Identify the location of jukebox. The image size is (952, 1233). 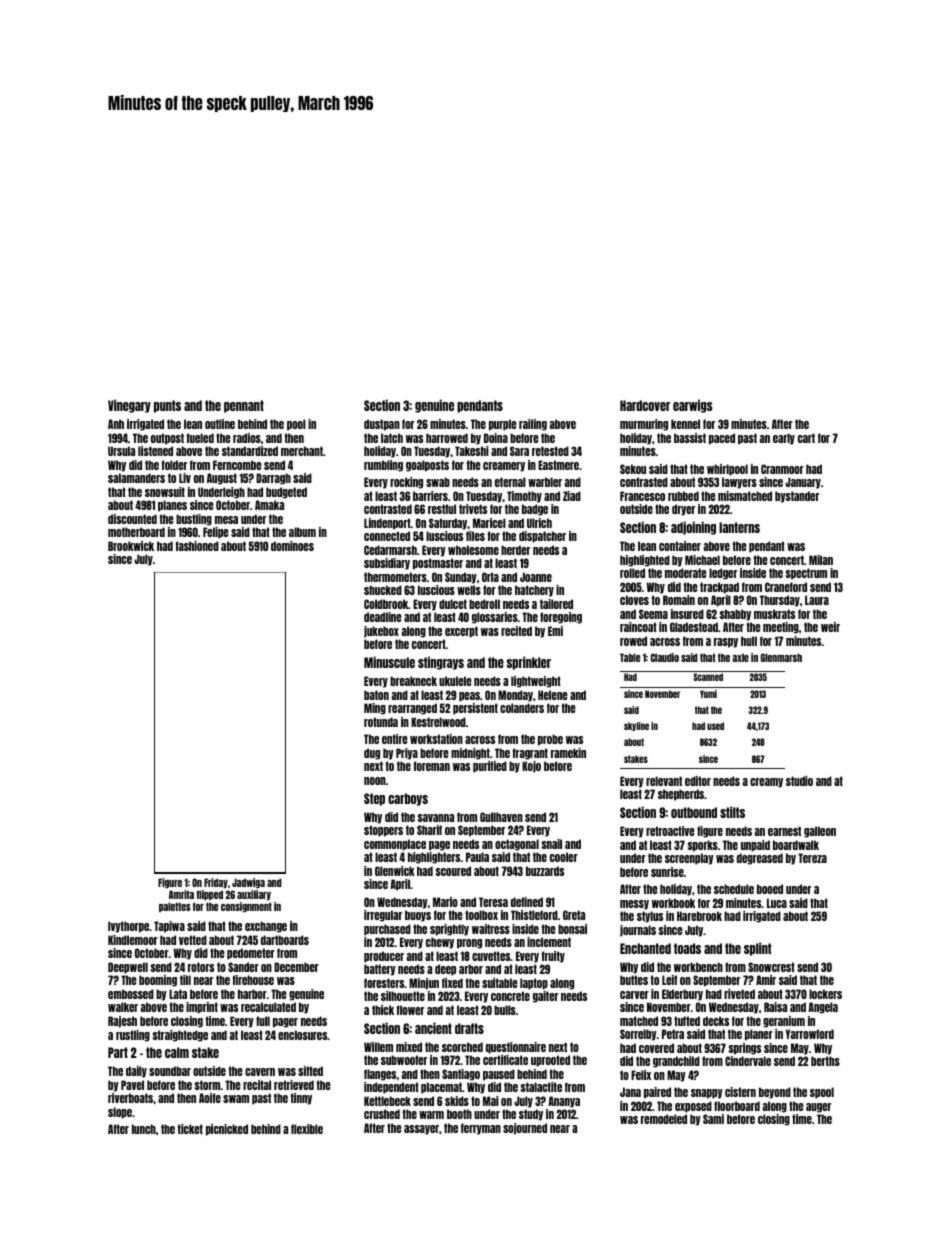
(381, 632).
